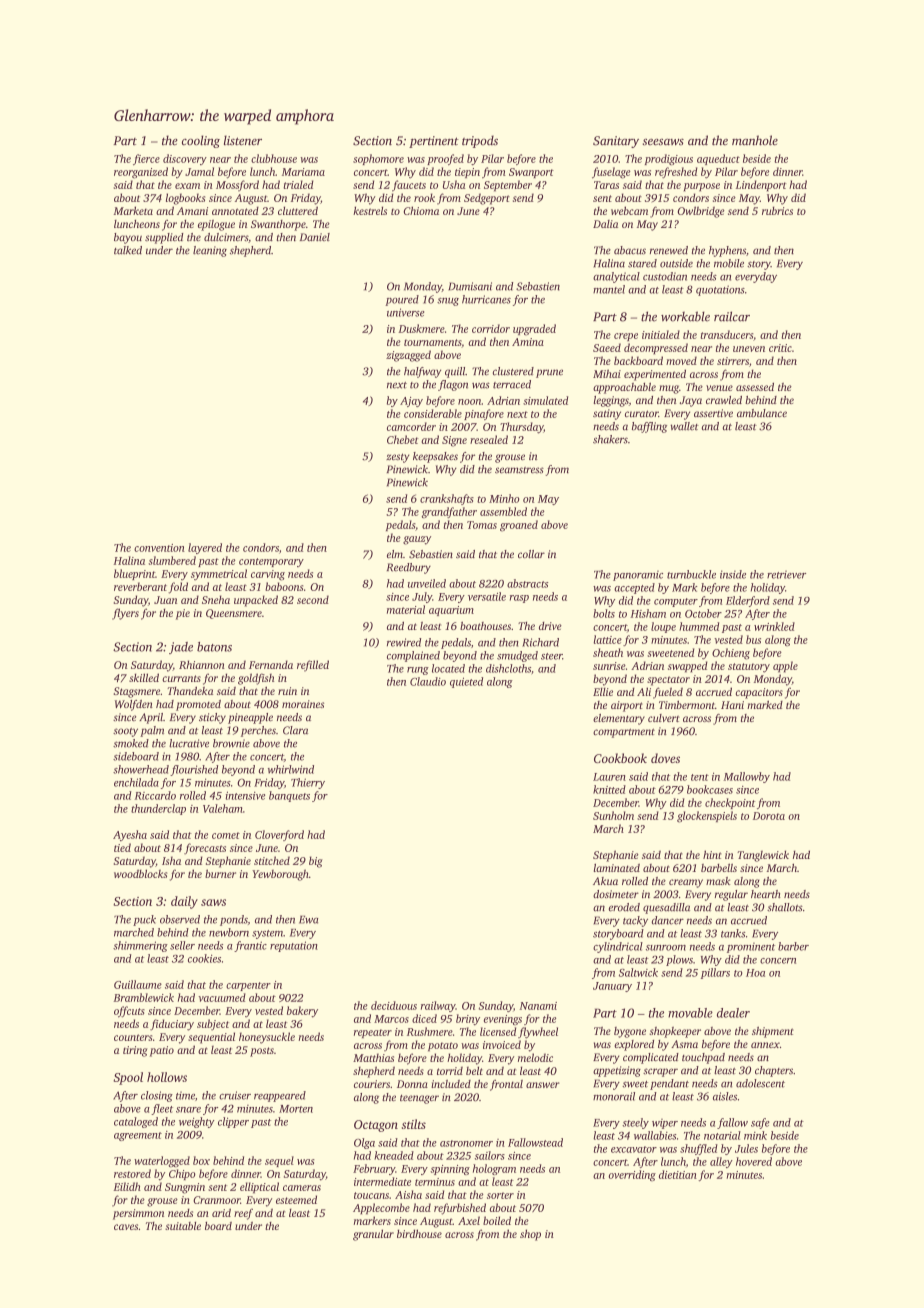 This document has height=1308, width=924. What do you see at coordinates (455, 372) in the document?
I see `quill` at bounding box center [455, 372].
